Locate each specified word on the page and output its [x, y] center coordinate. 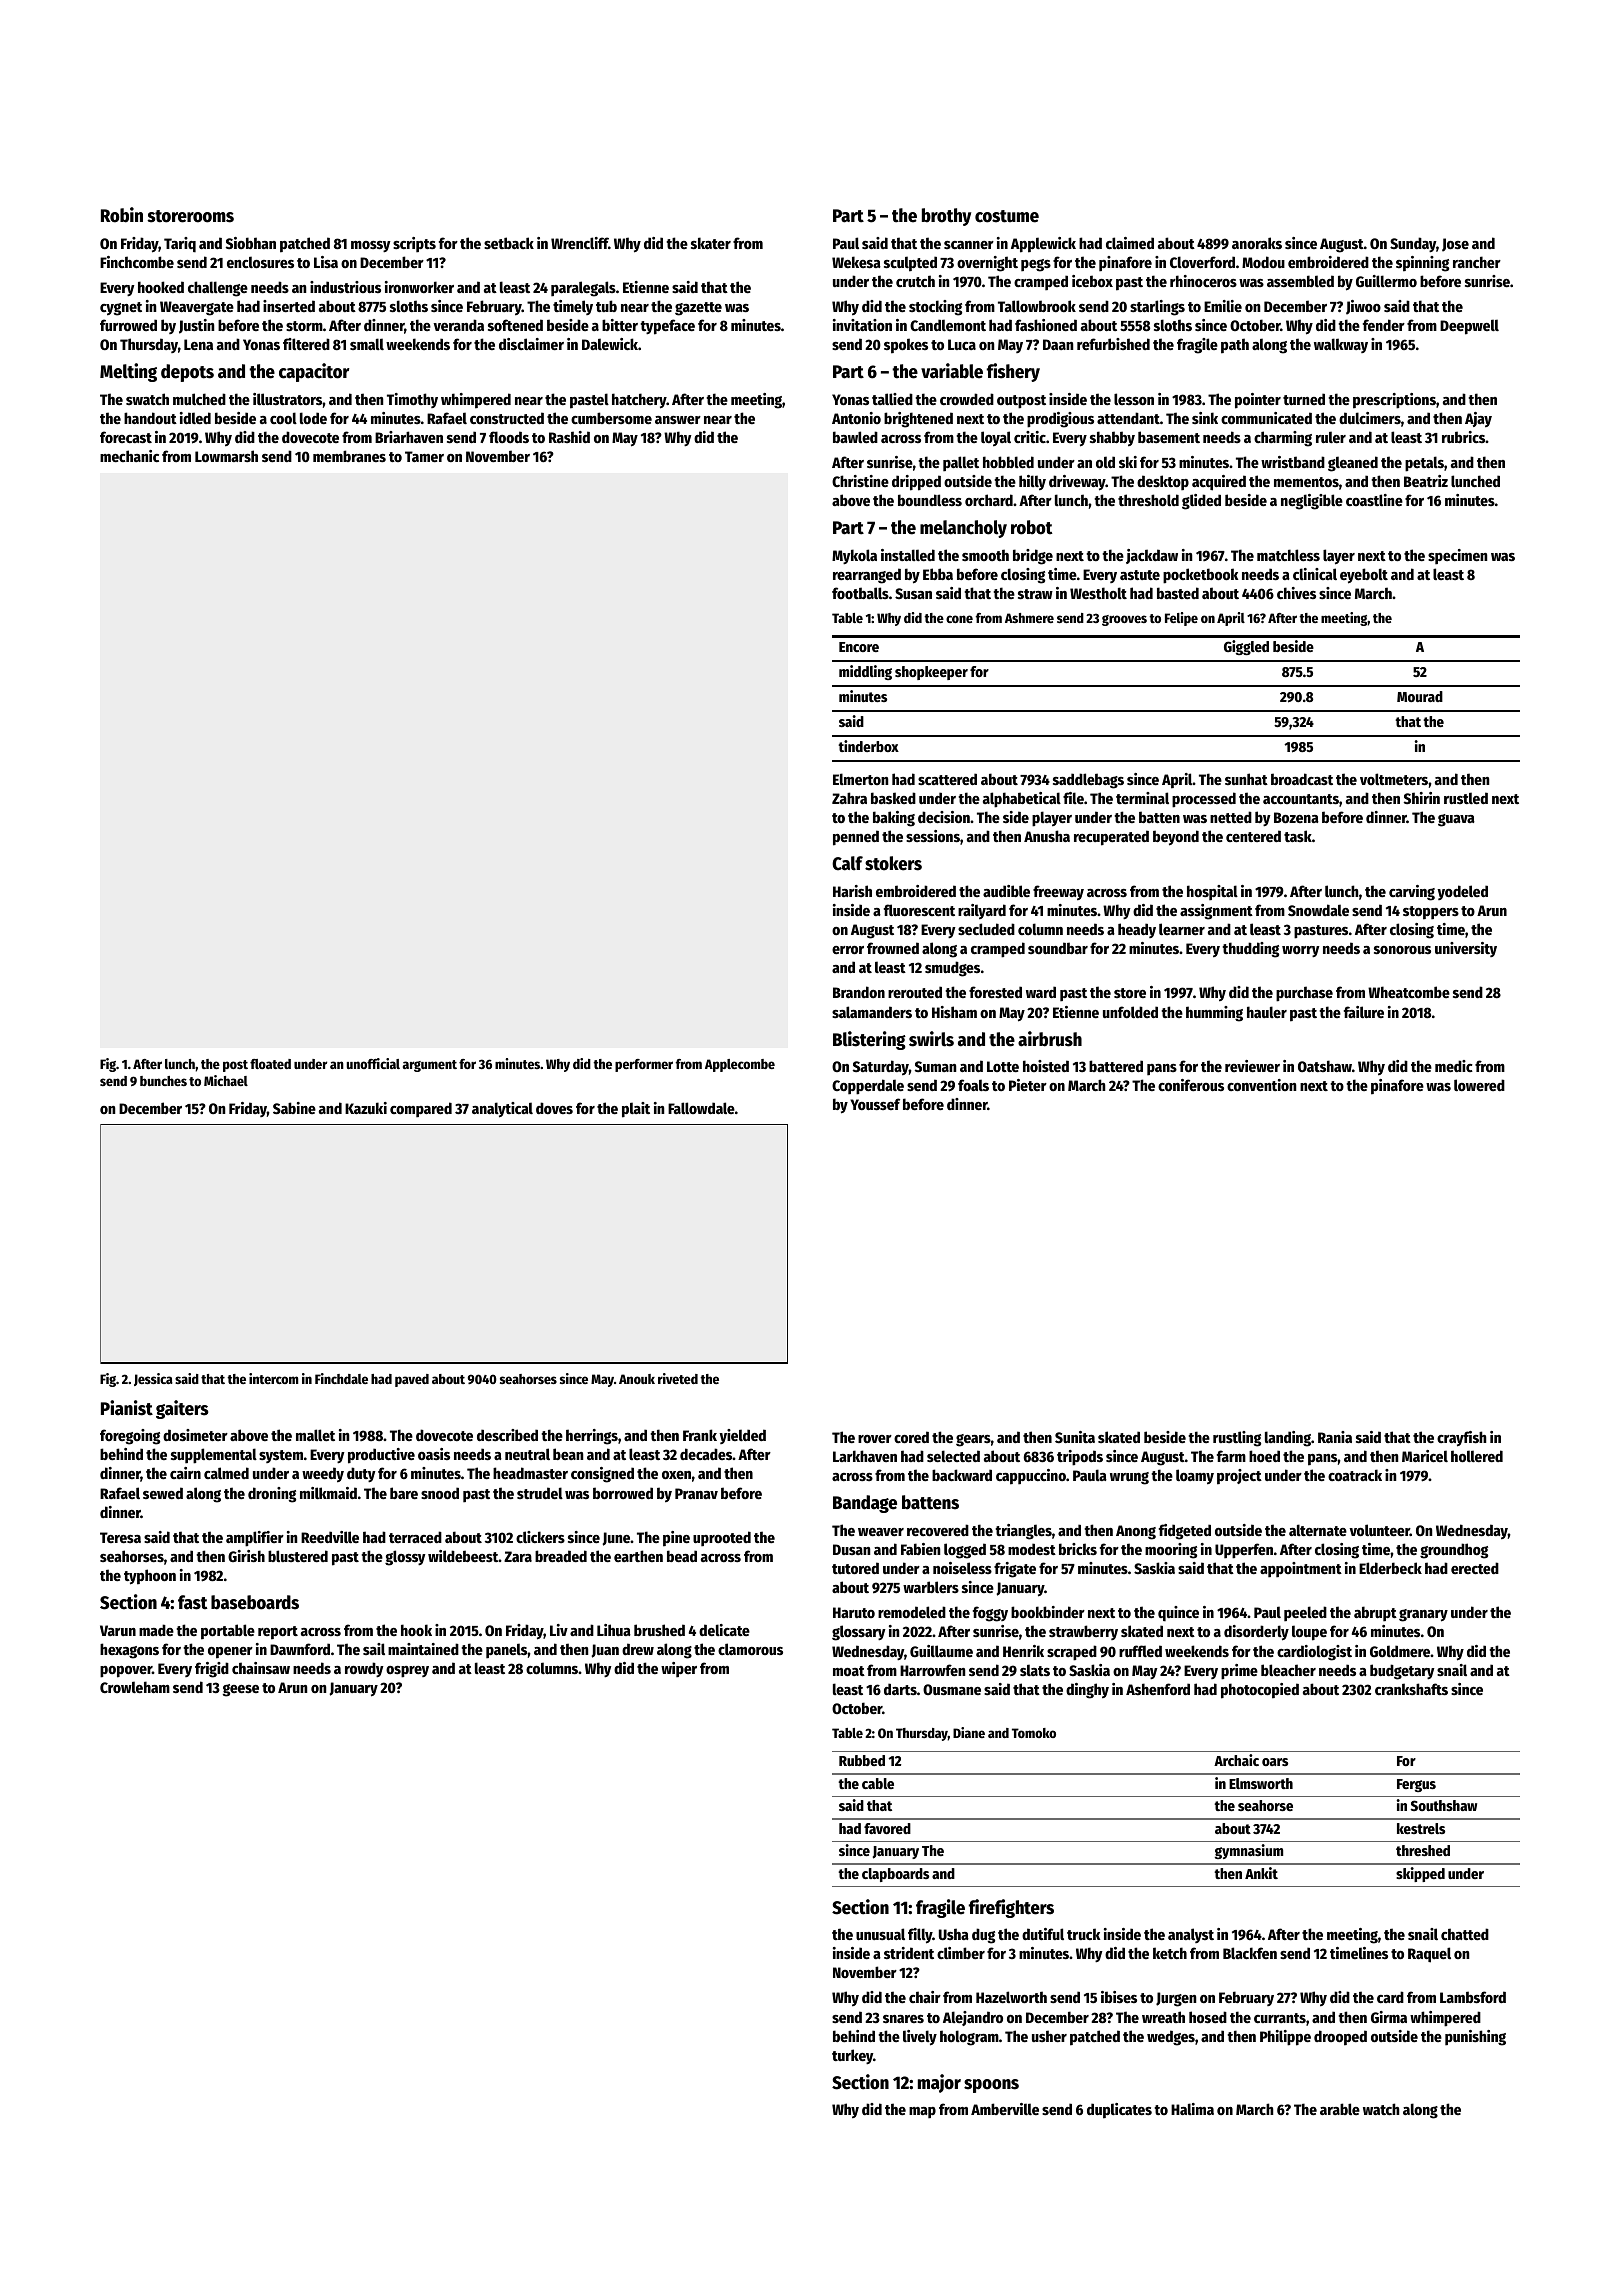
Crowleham [135, 1687]
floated [270, 1064]
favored [887, 1828]
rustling [1237, 1439]
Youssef [875, 1104]
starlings [1157, 308]
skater [711, 243]
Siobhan [251, 243]
